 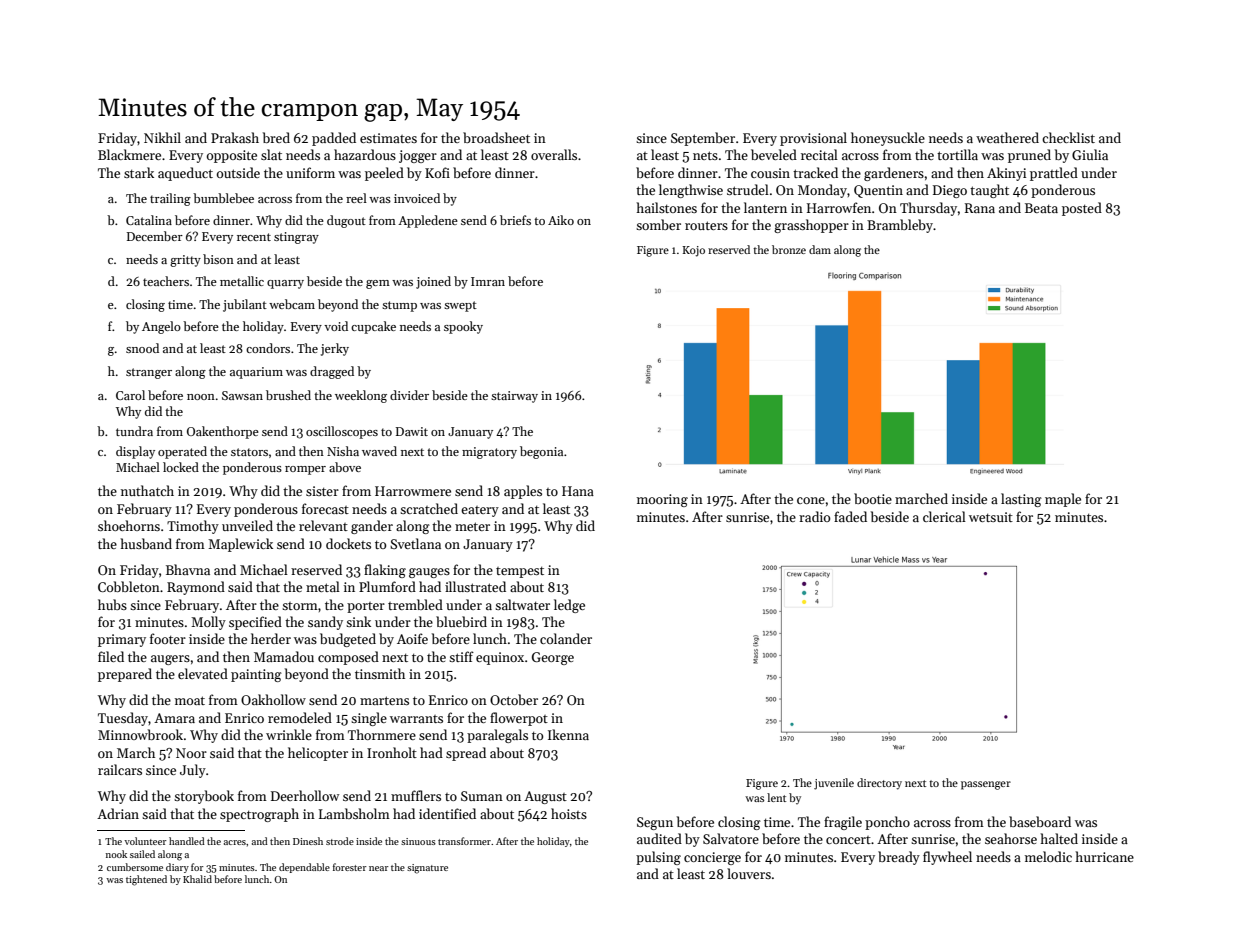 What do you see at coordinates (235, 842) in the screenshot?
I see `acres` at bounding box center [235, 842].
